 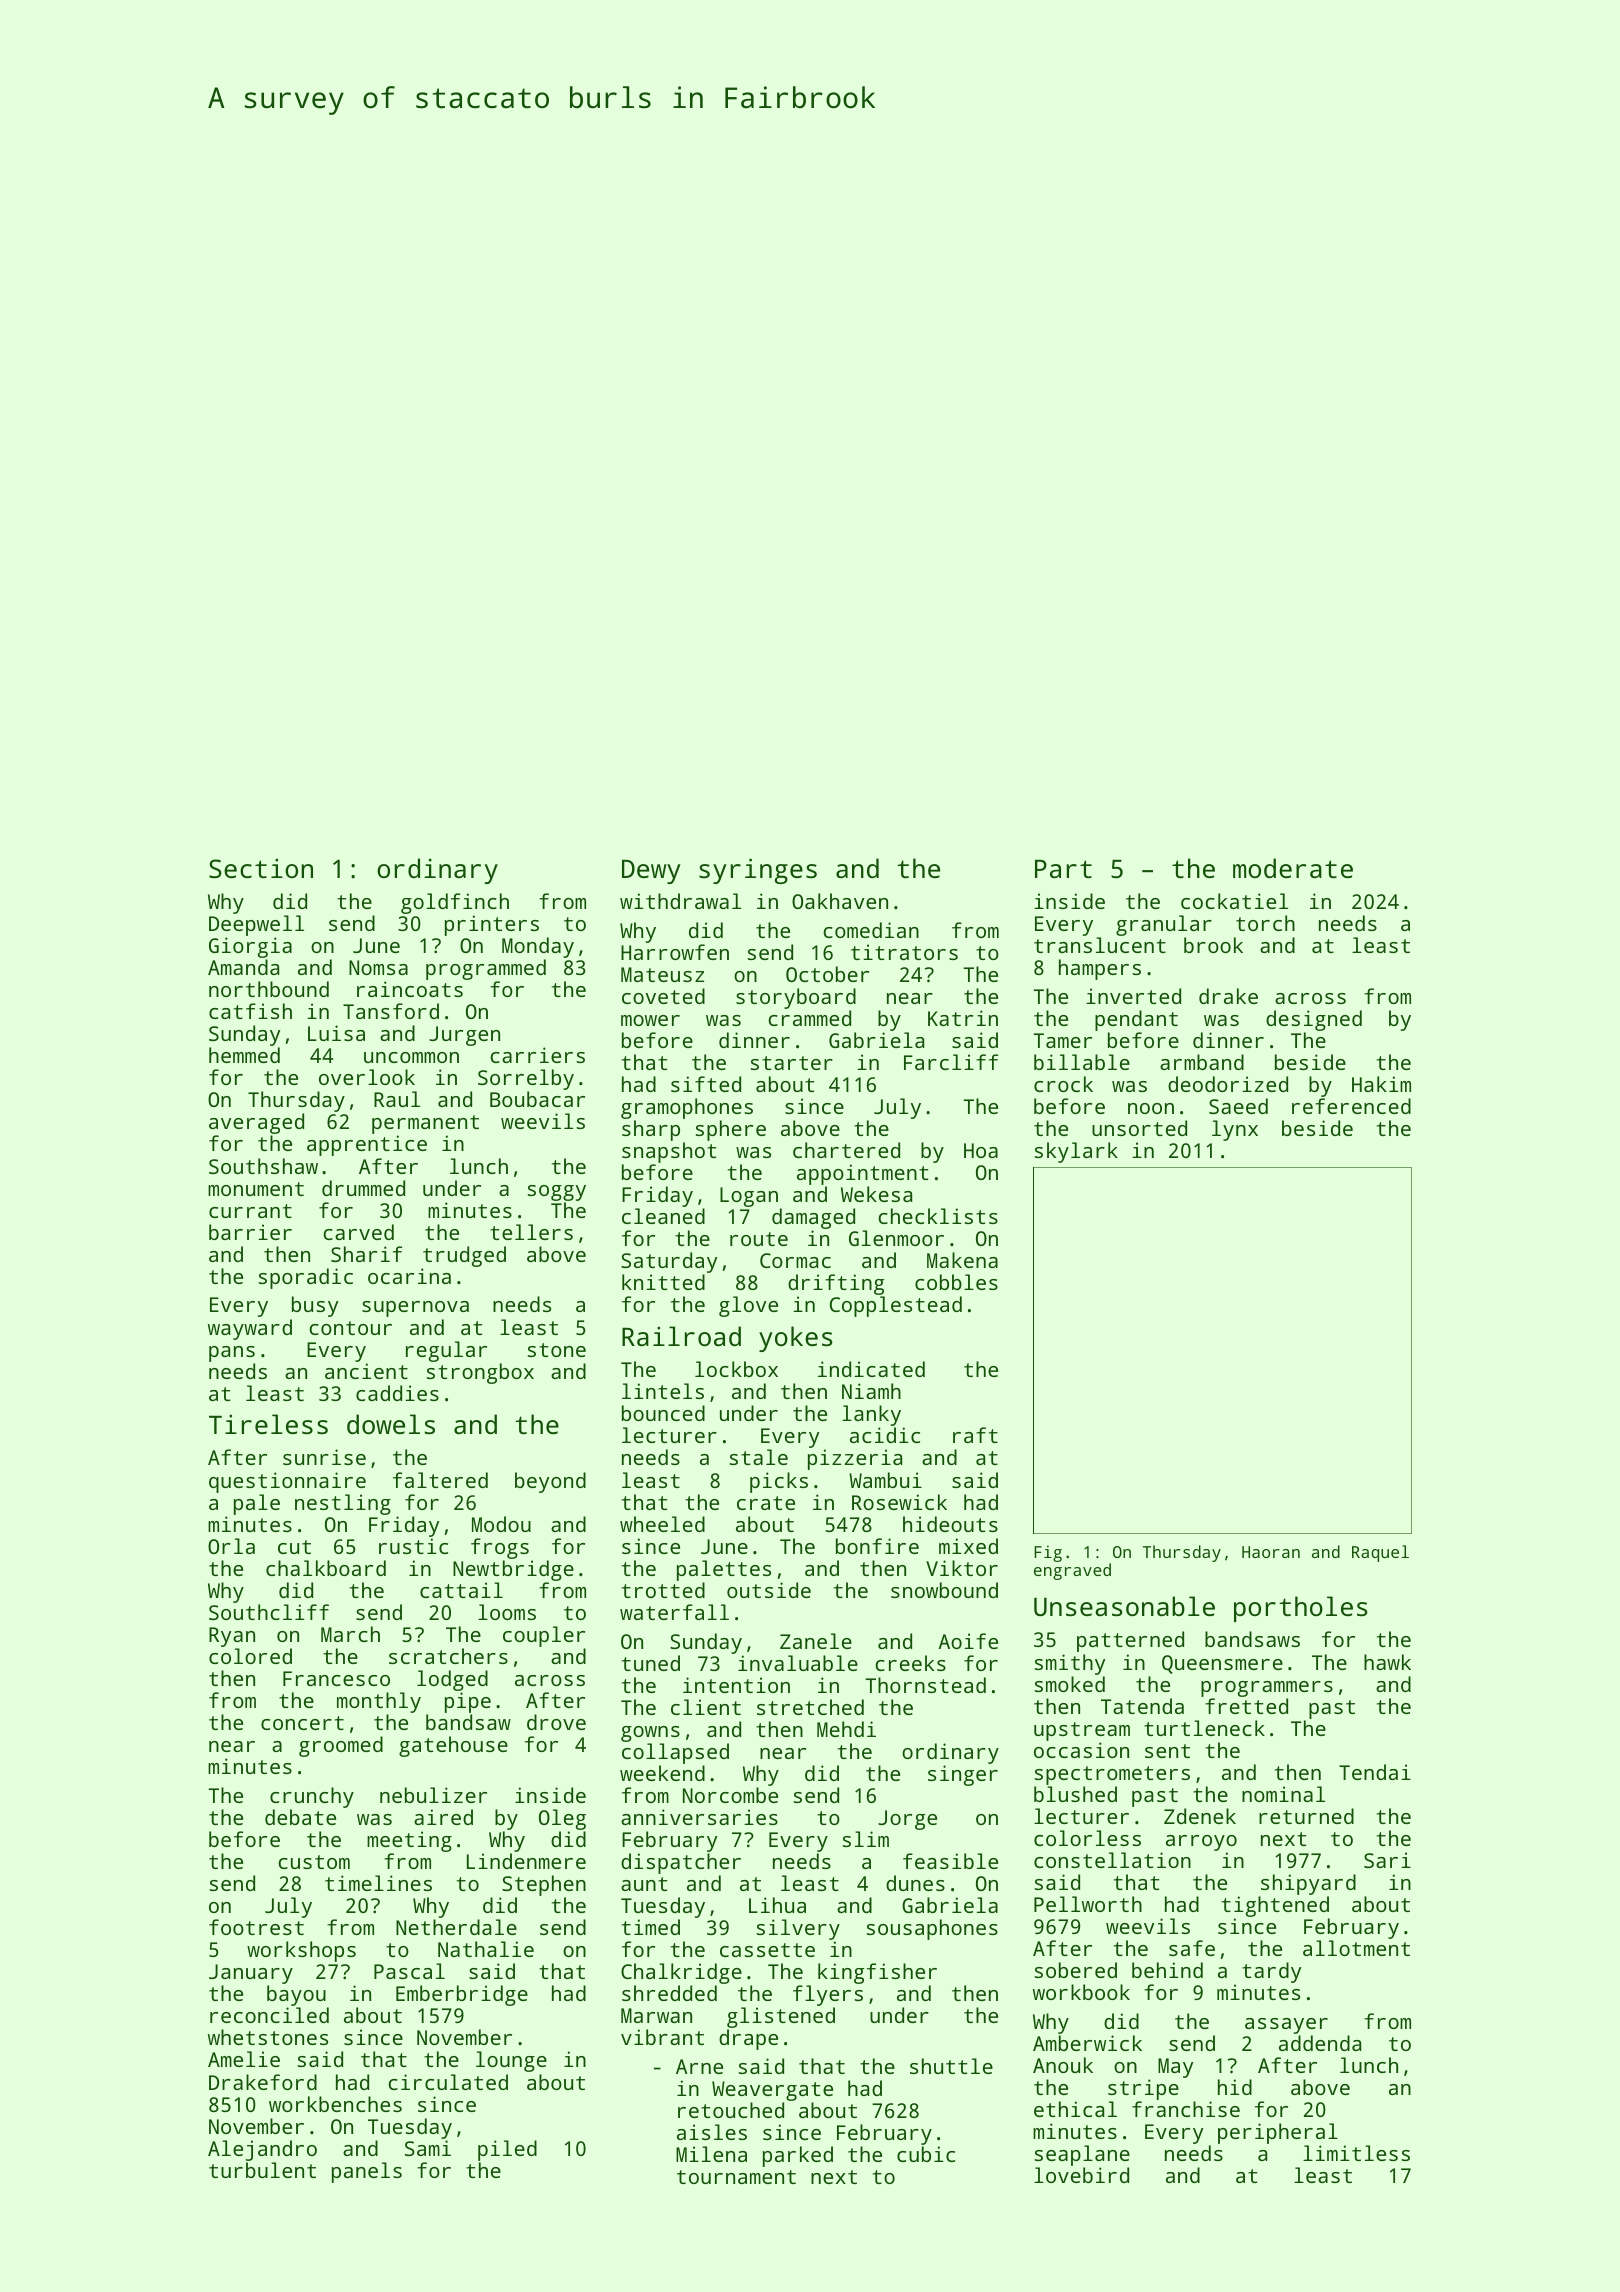 What do you see at coordinates (699, 2066) in the screenshot?
I see `Arne` at bounding box center [699, 2066].
